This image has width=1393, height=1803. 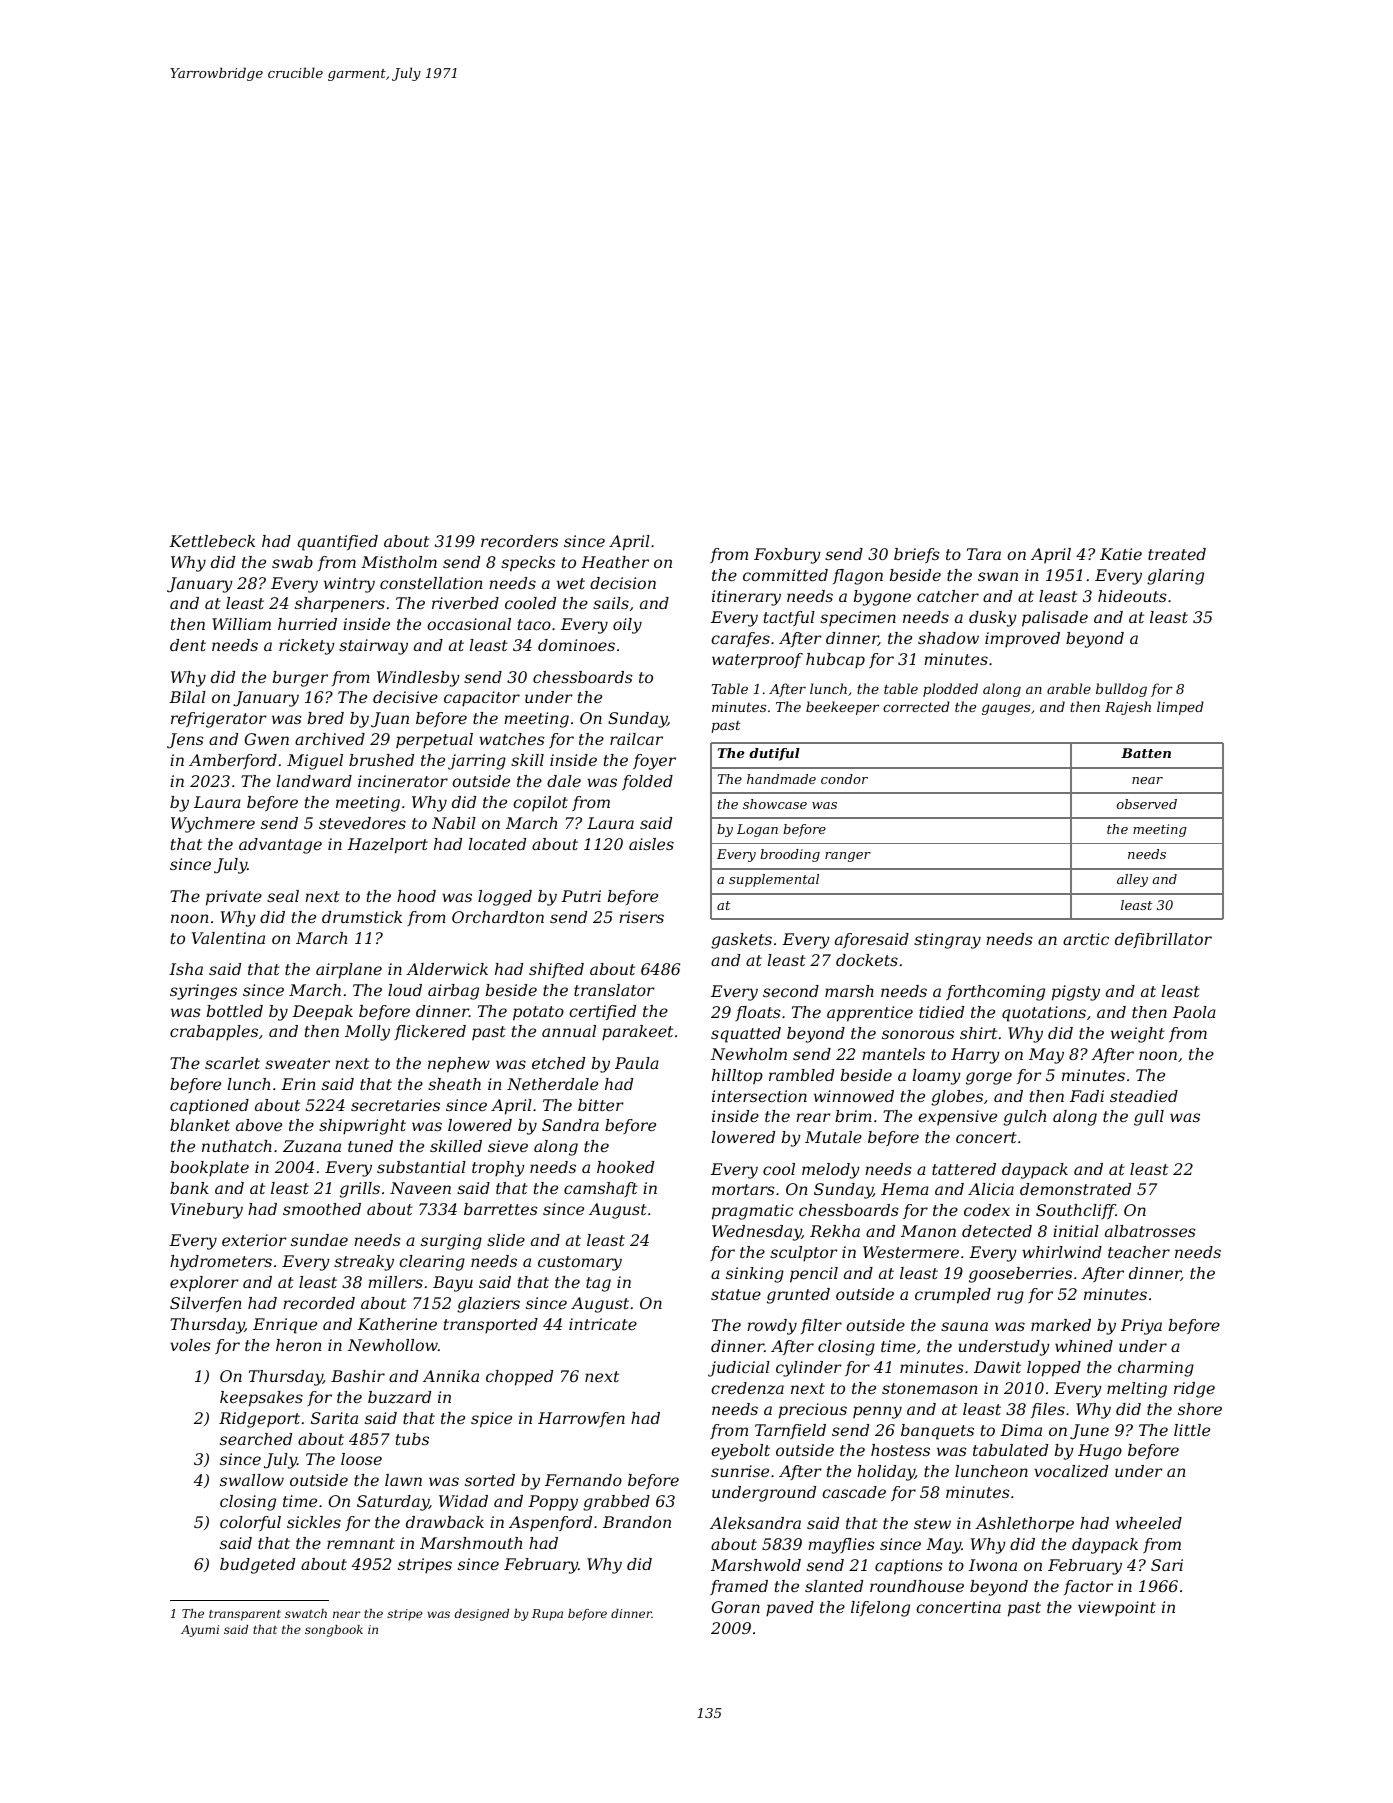 What do you see at coordinates (941, 1012) in the image?
I see `tidied` at bounding box center [941, 1012].
